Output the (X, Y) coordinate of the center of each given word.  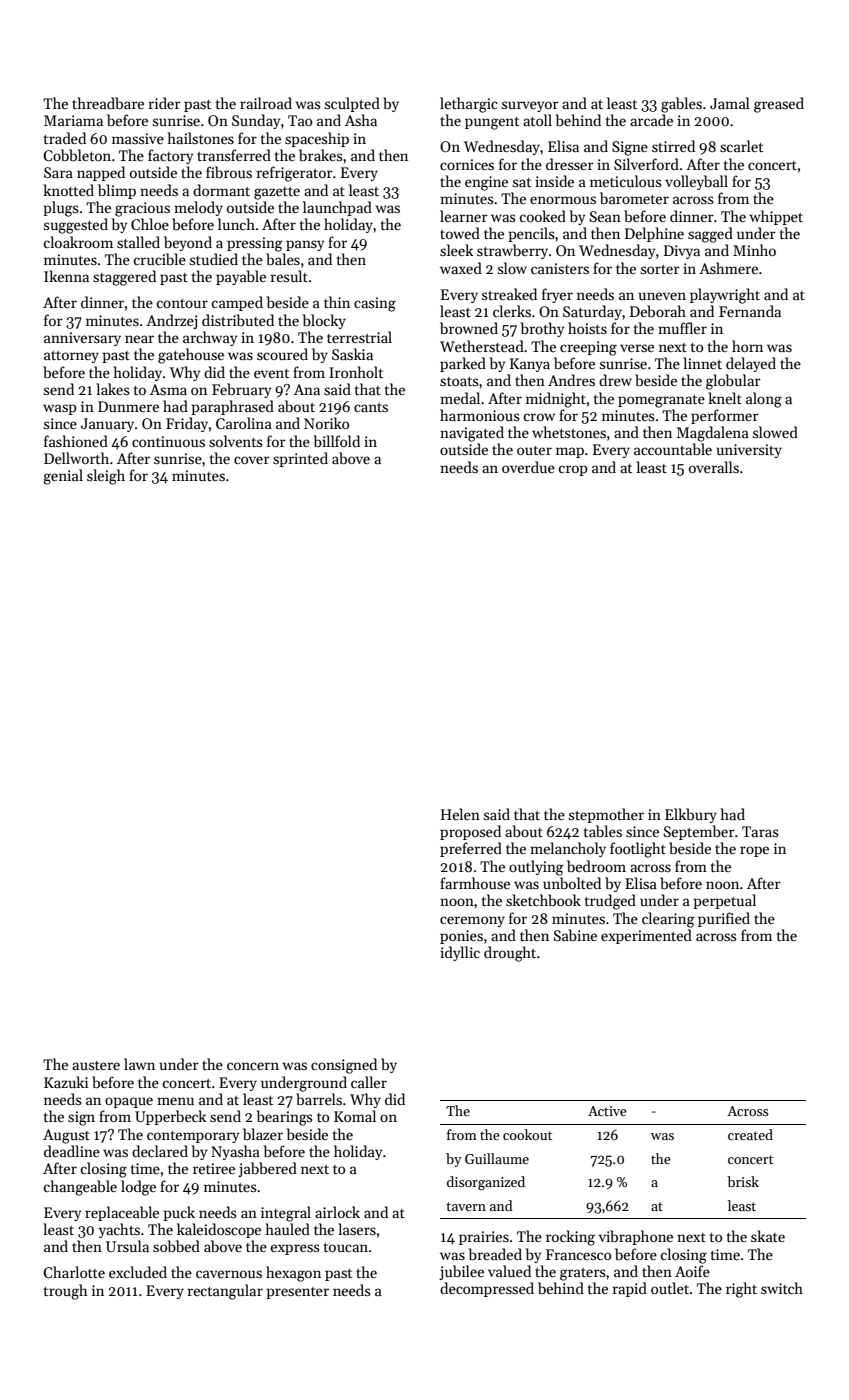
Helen (460, 814)
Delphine (654, 234)
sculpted (352, 104)
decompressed (487, 1289)
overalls (714, 467)
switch (782, 1288)
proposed (470, 832)
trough (66, 1292)
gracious (142, 209)
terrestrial (359, 337)
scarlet (741, 146)
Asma (168, 389)
